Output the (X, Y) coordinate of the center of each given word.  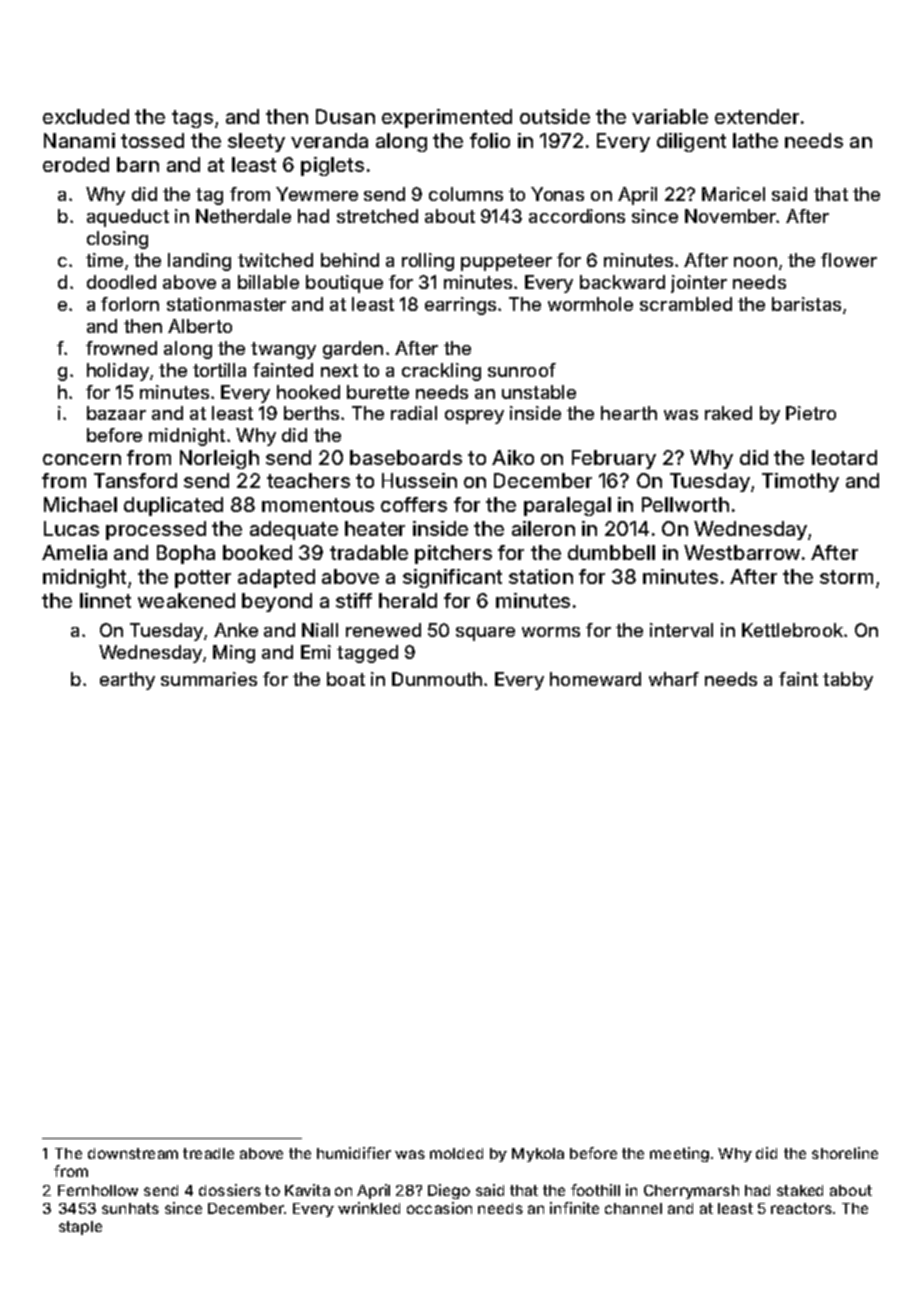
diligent (691, 142)
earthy (127, 681)
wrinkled (369, 1208)
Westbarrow (742, 552)
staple (80, 1228)
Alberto (200, 326)
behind (350, 260)
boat (346, 679)
